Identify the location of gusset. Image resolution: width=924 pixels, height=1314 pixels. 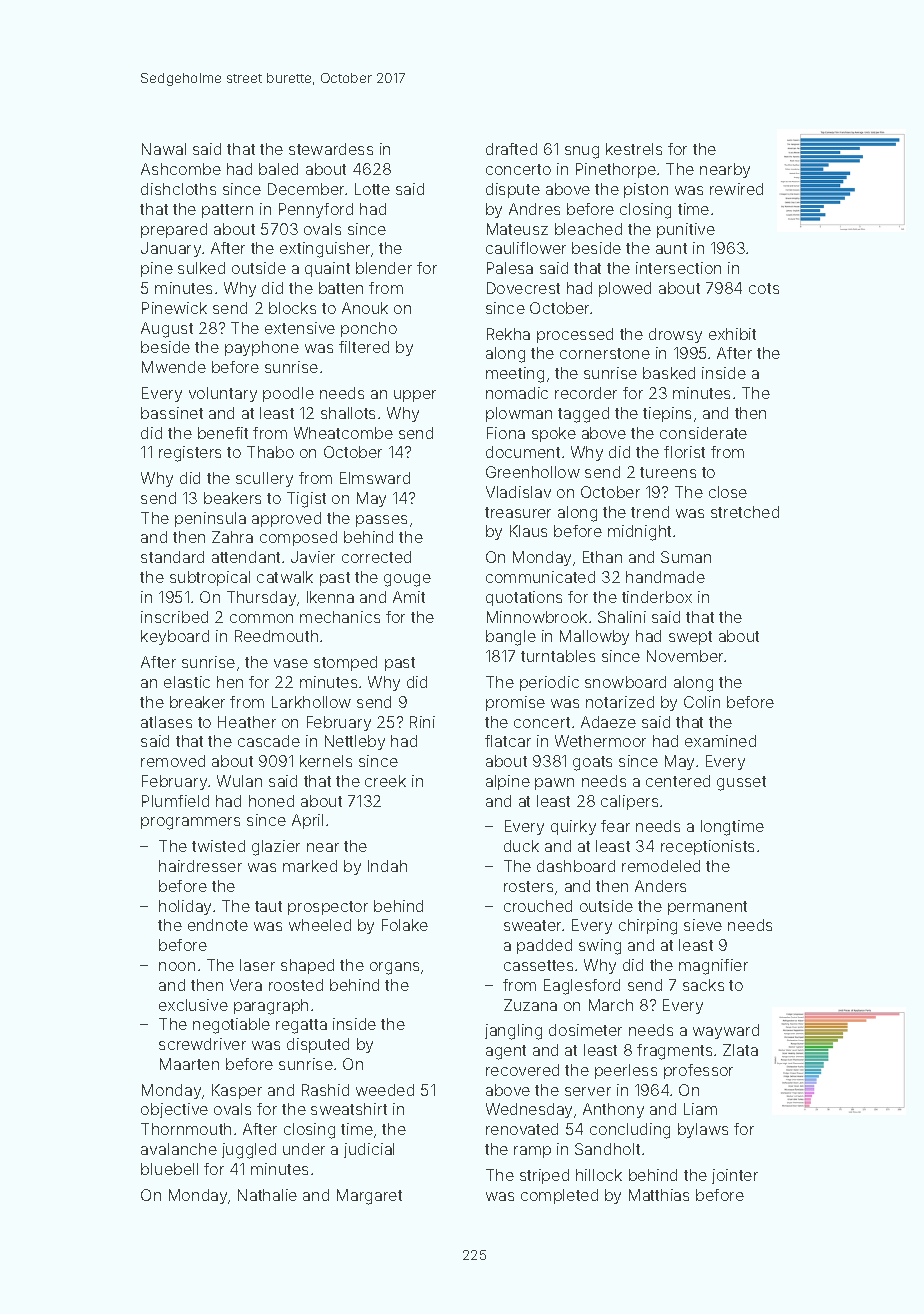
(741, 783).
